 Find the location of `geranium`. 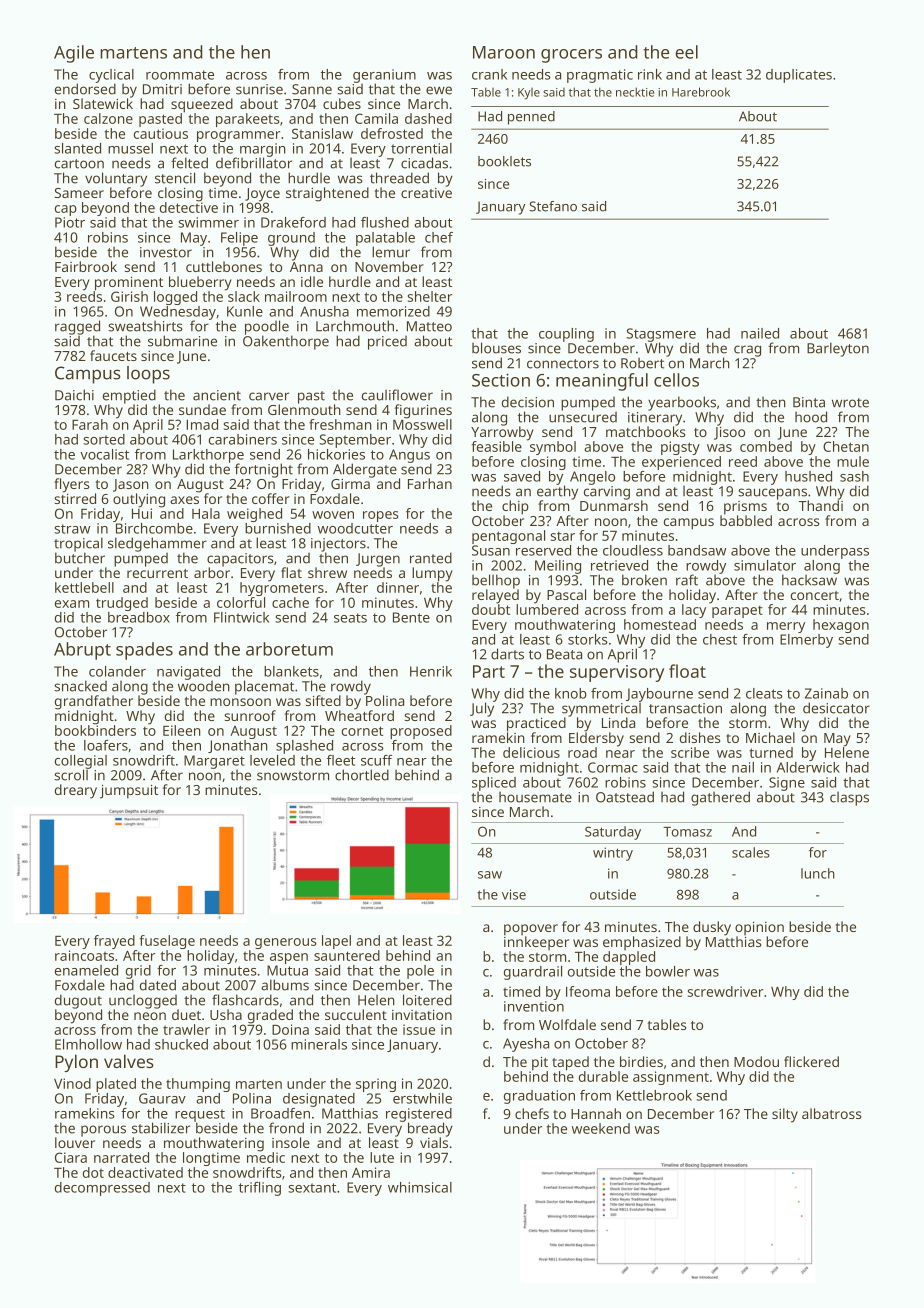

geranium is located at coordinates (384, 76).
